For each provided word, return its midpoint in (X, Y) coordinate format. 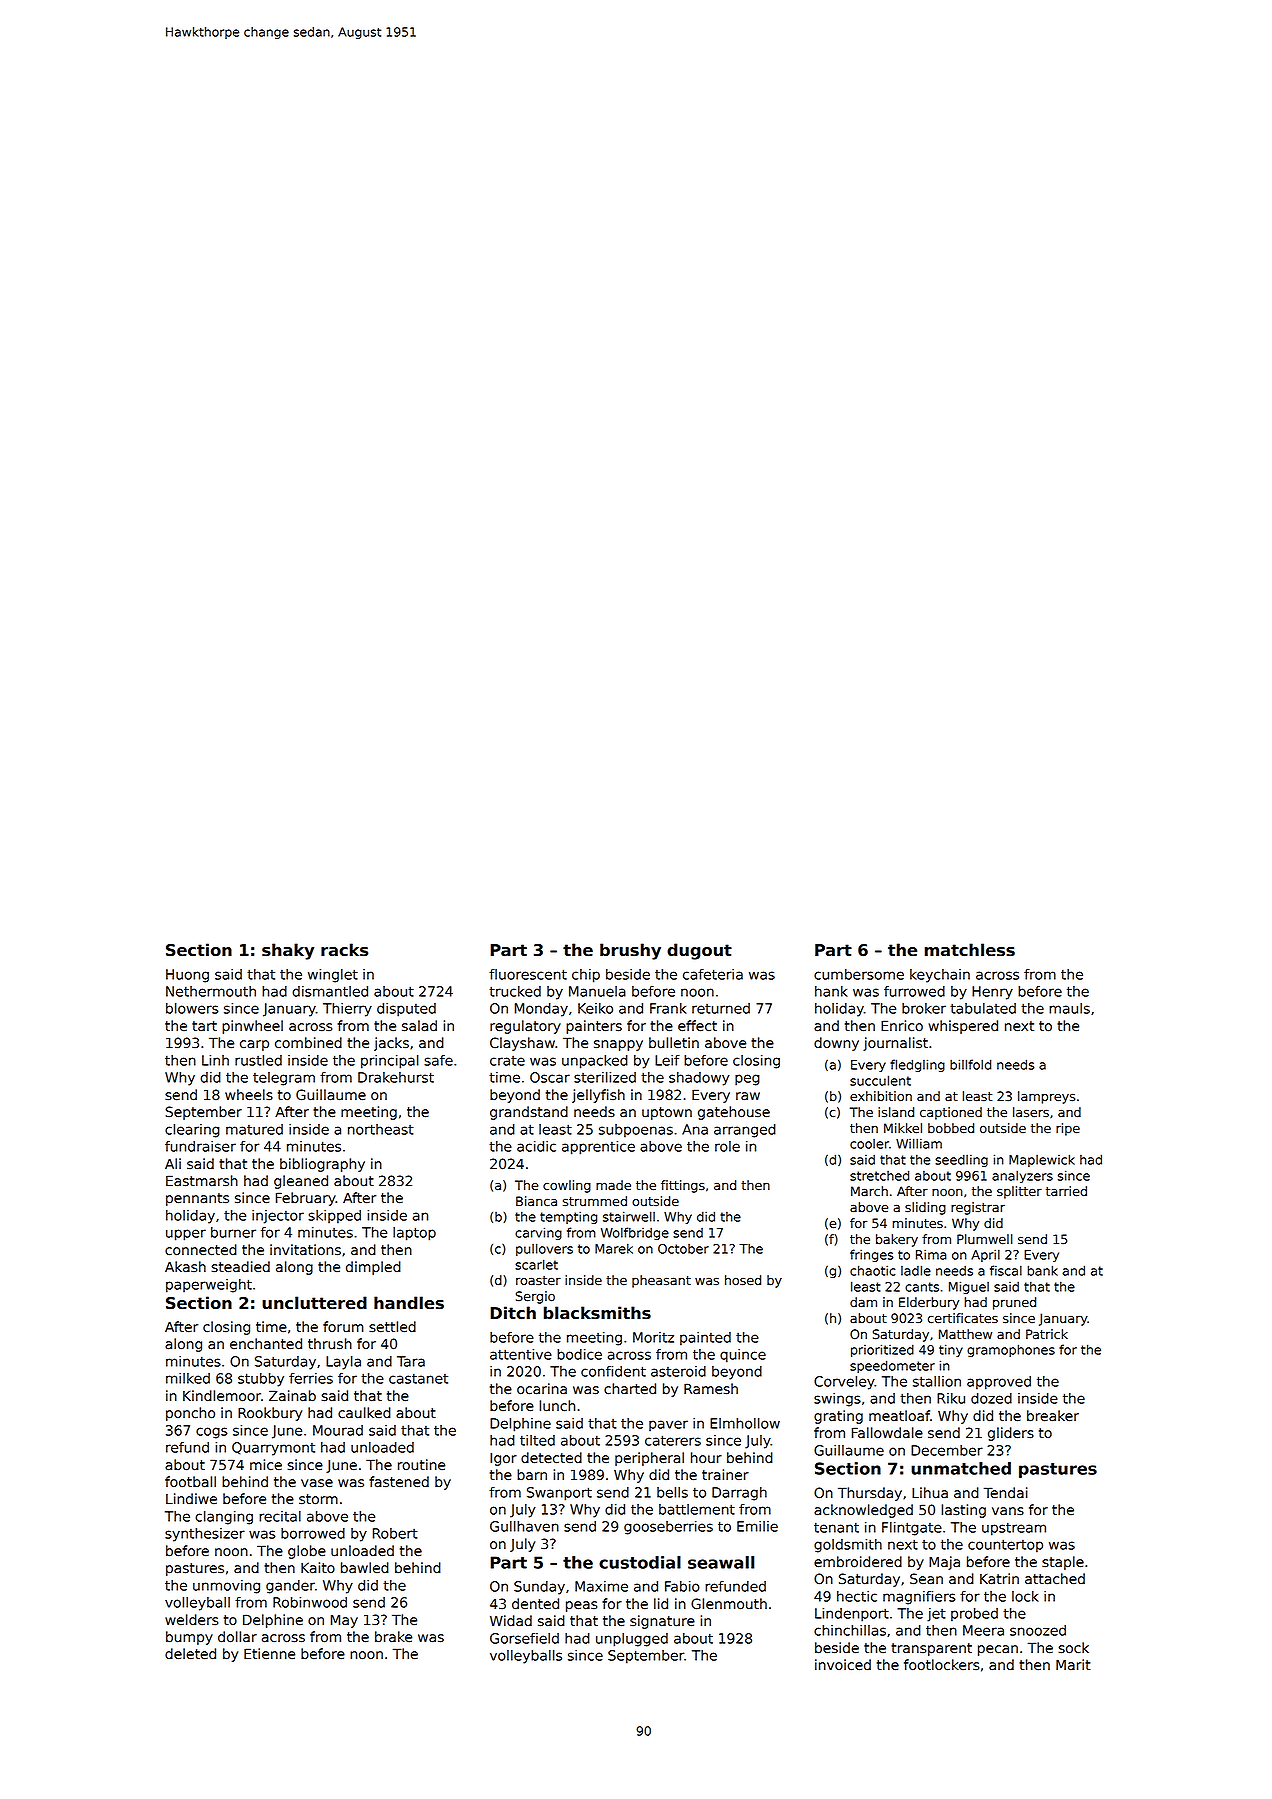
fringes (871, 1255)
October (683, 1249)
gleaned (301, 1182)
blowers (192, 1008)
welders (191, 1620)
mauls (1069, 1008)
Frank (668, 1008)
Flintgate (912, 1529)
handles (409, 1303)
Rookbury (270, 1414)
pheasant (661, 1281)
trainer (725, 1475)
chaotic (872, 1270)
